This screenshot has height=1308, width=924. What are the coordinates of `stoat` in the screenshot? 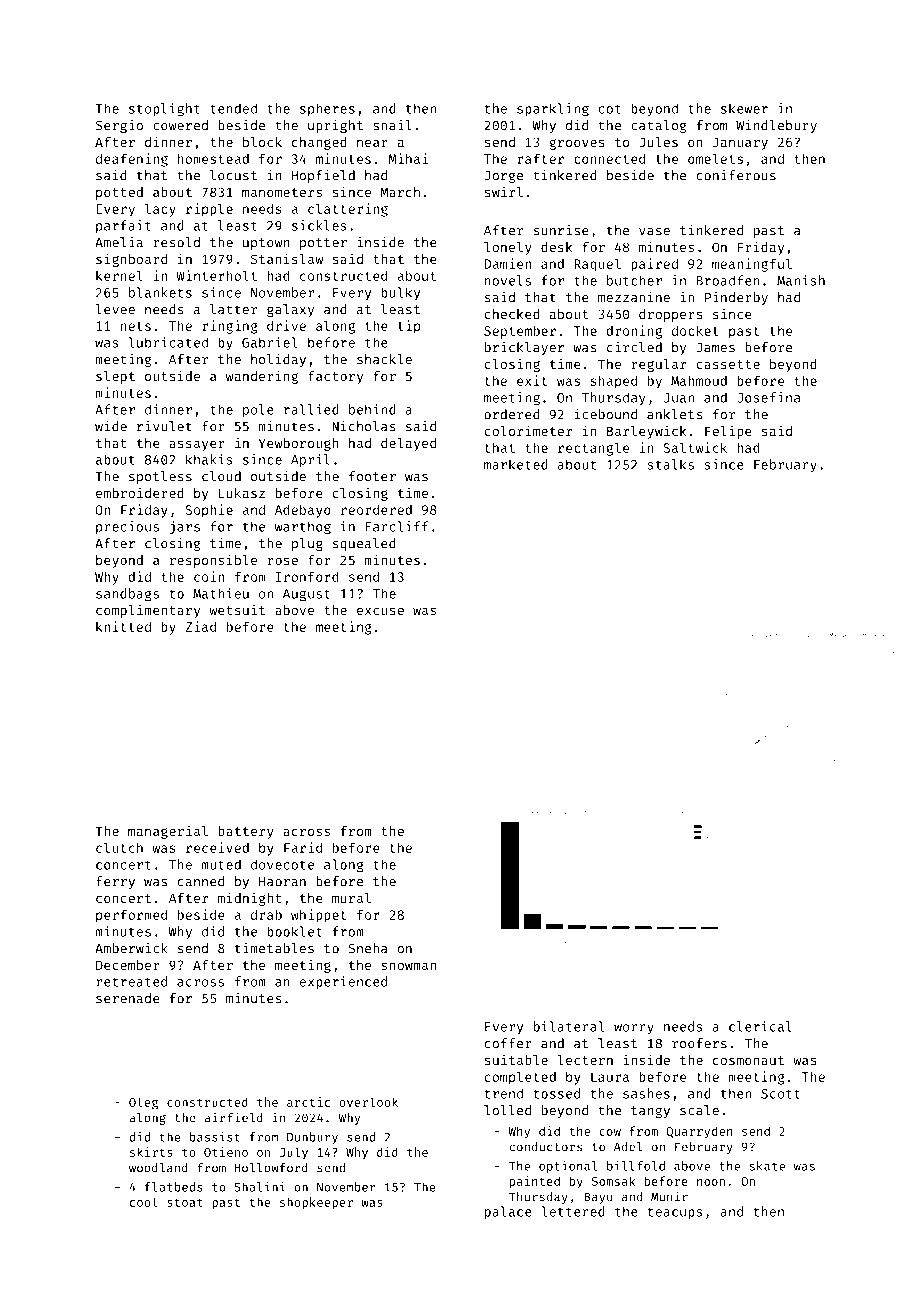 It's located at (185, 1202).
